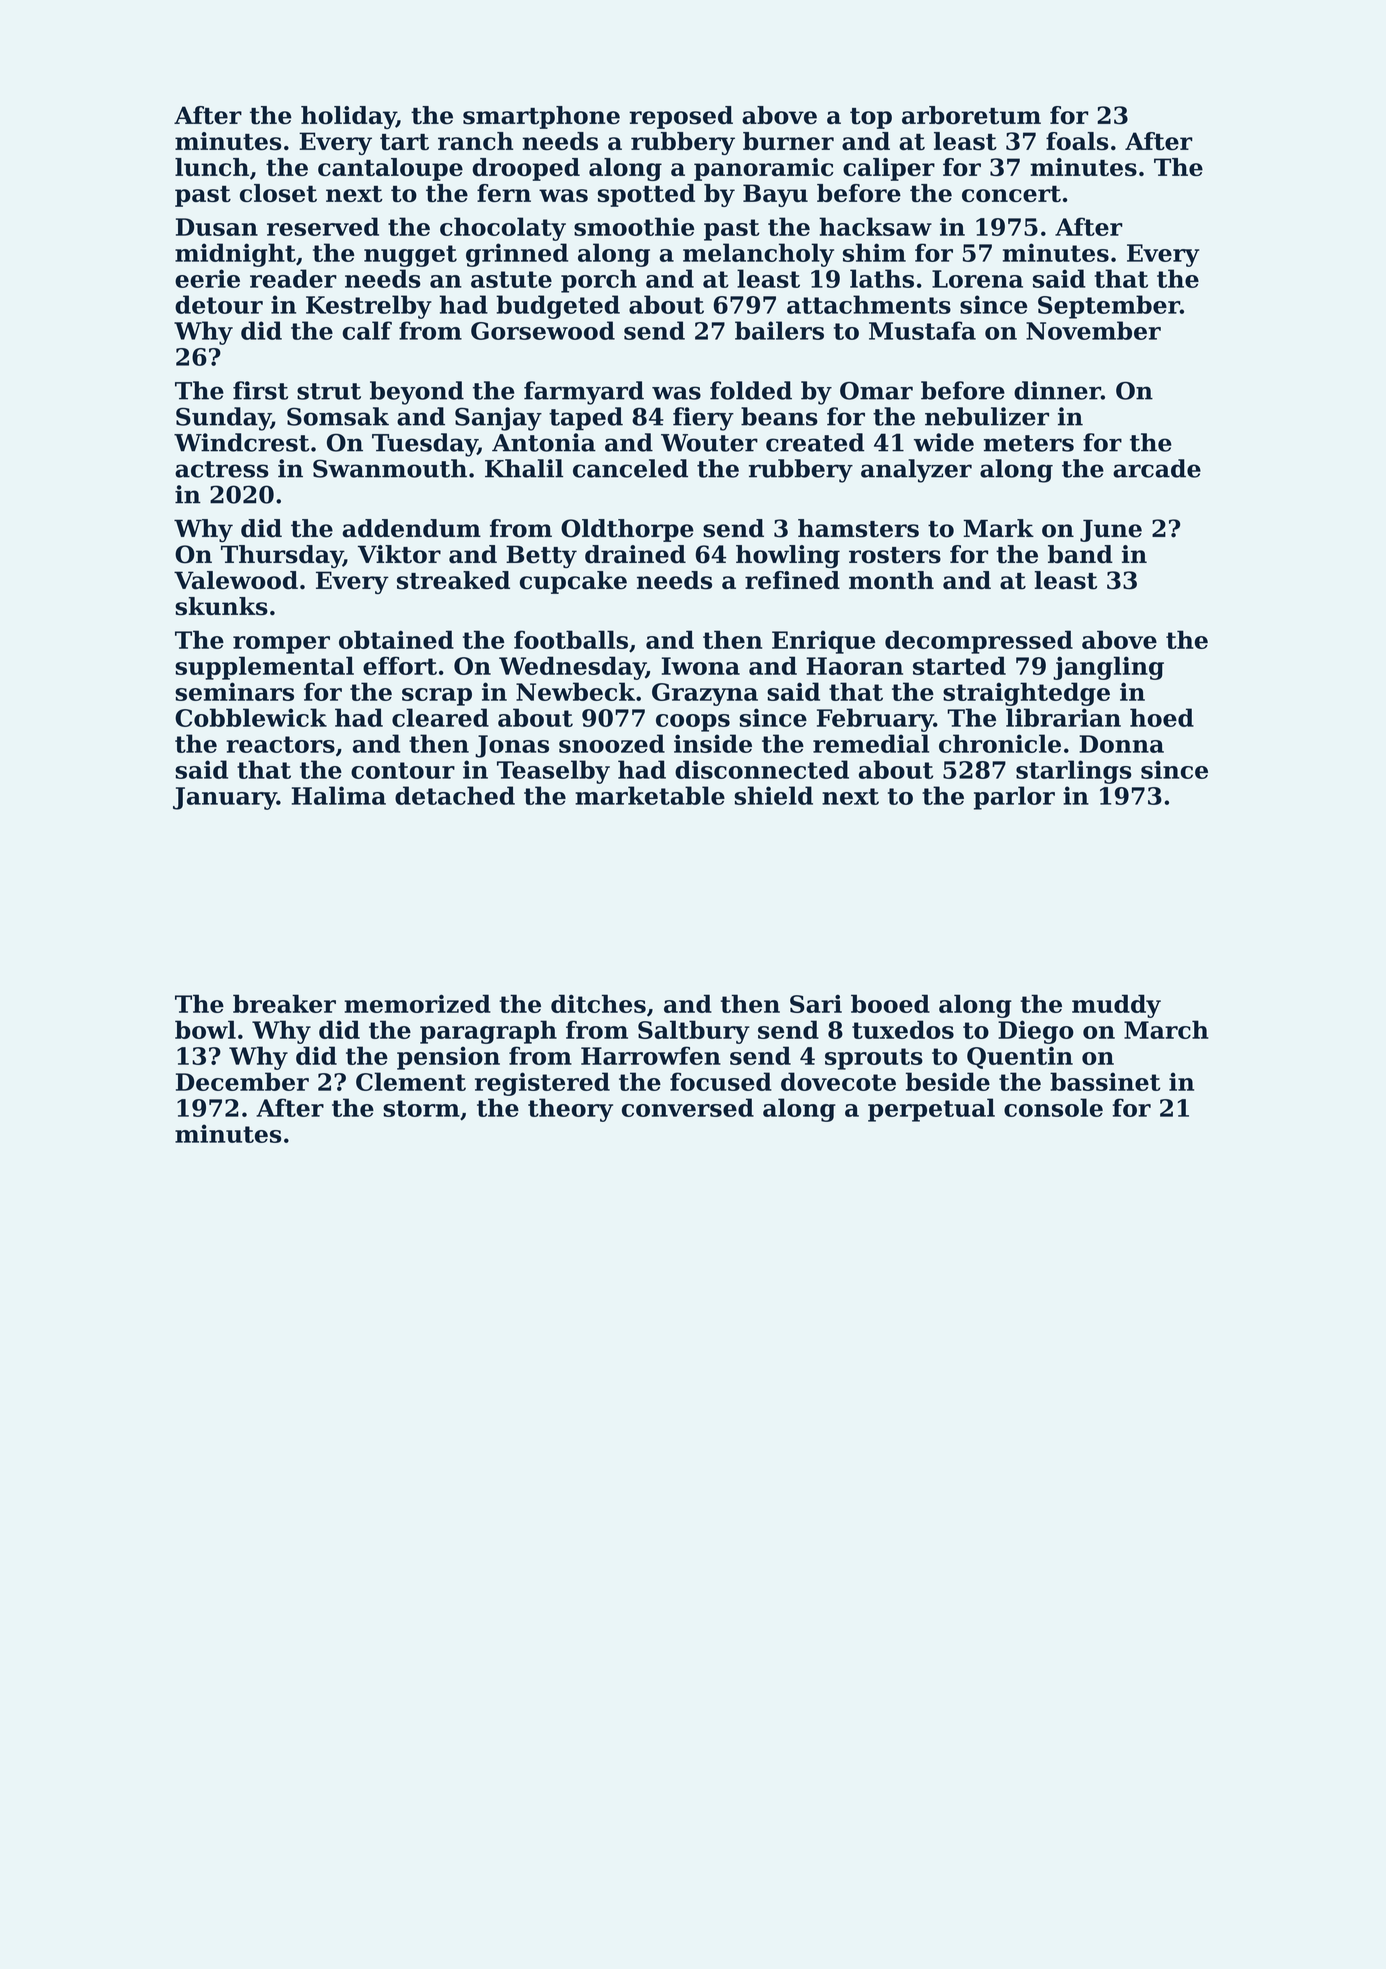 The width and height of the document is (1386, 1969). What do you see at coordinates (681, 117) in the document?
I see `reposed` at bounding box center [681, 117].
